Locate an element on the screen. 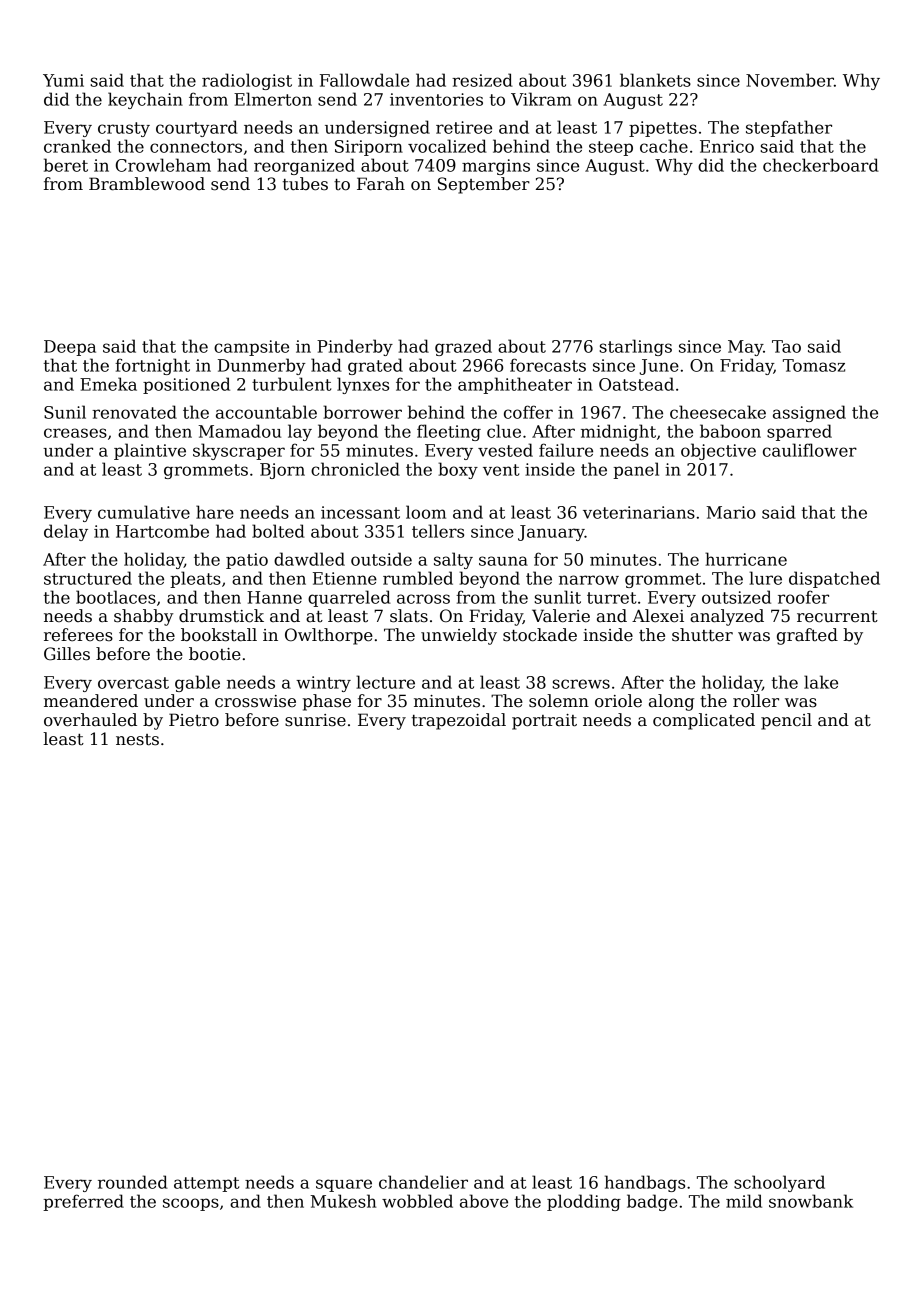  patio is located at coordinates (247, 561).
